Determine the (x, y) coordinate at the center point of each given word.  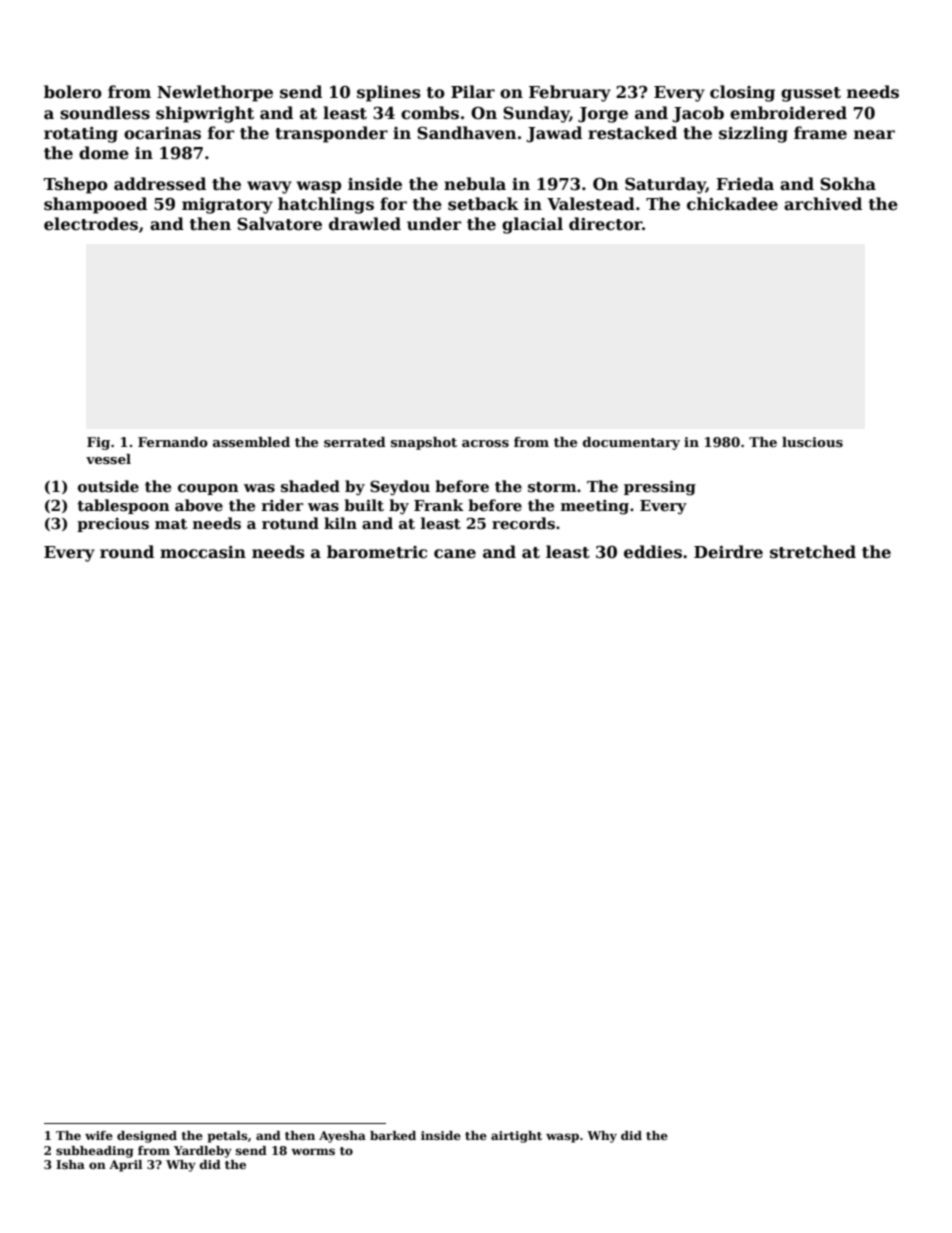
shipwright (205, 114)
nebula (475, 184)
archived (823, 204)
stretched (813, 552)
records (523, 523)
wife (99, 1135)
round (127, 552)
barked (393, 1135)
